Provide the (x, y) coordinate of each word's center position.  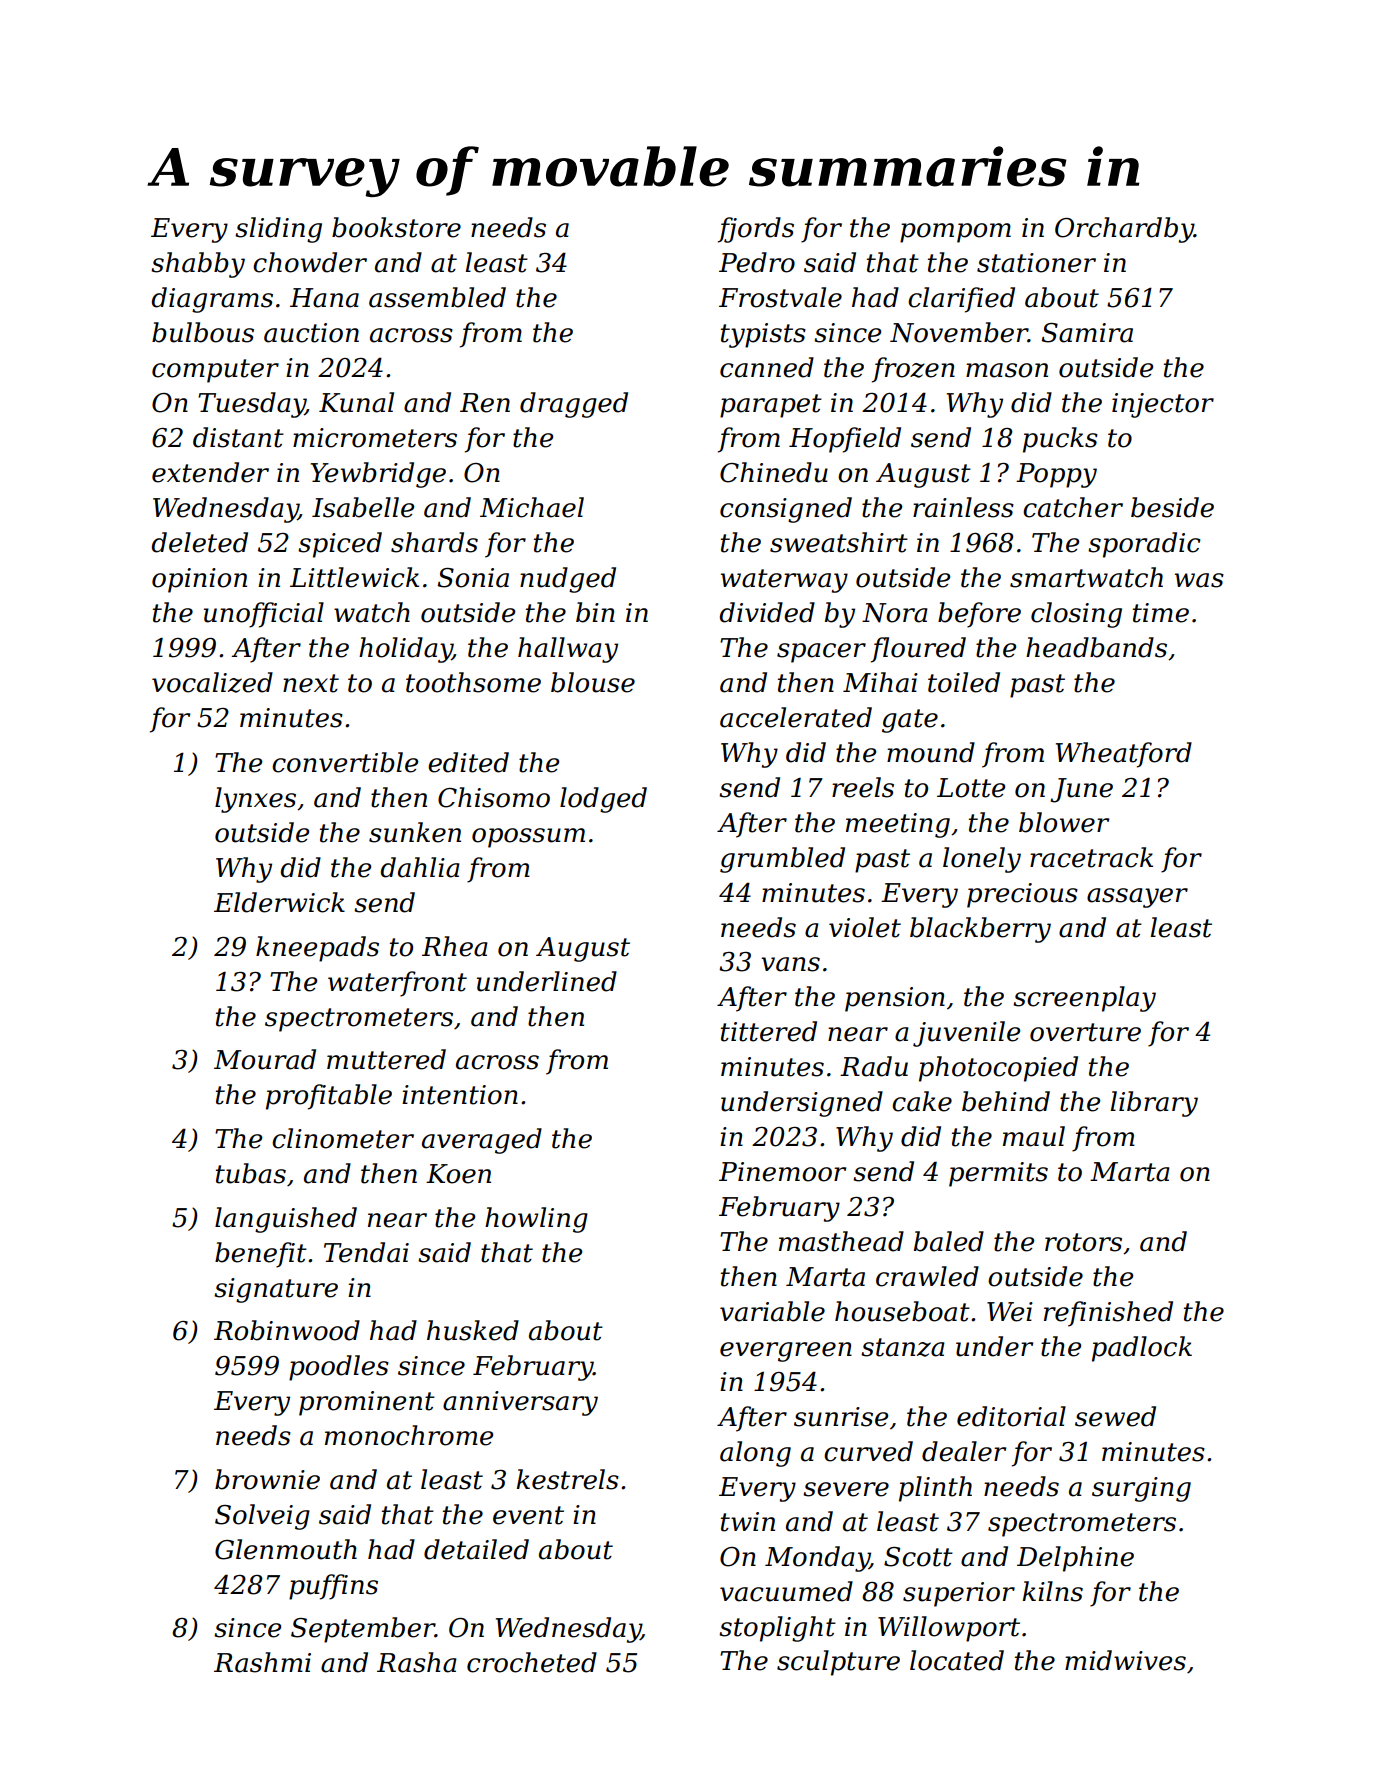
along (755, 1454)
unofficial (264, 615)
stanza (903, 1347)
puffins (333, 1587)
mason (1007, 370)
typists (763, 335)
